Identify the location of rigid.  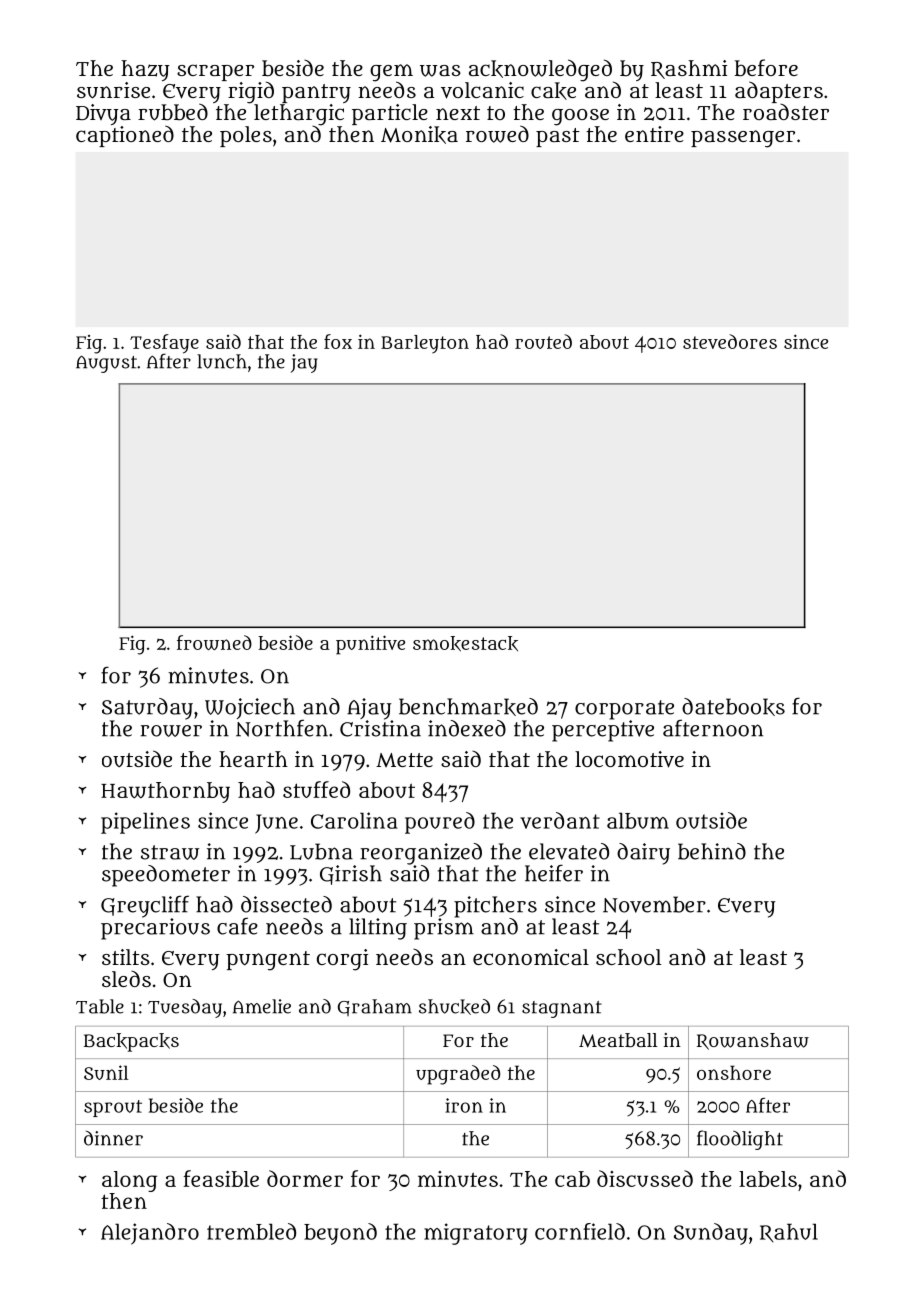
(251, 92).
